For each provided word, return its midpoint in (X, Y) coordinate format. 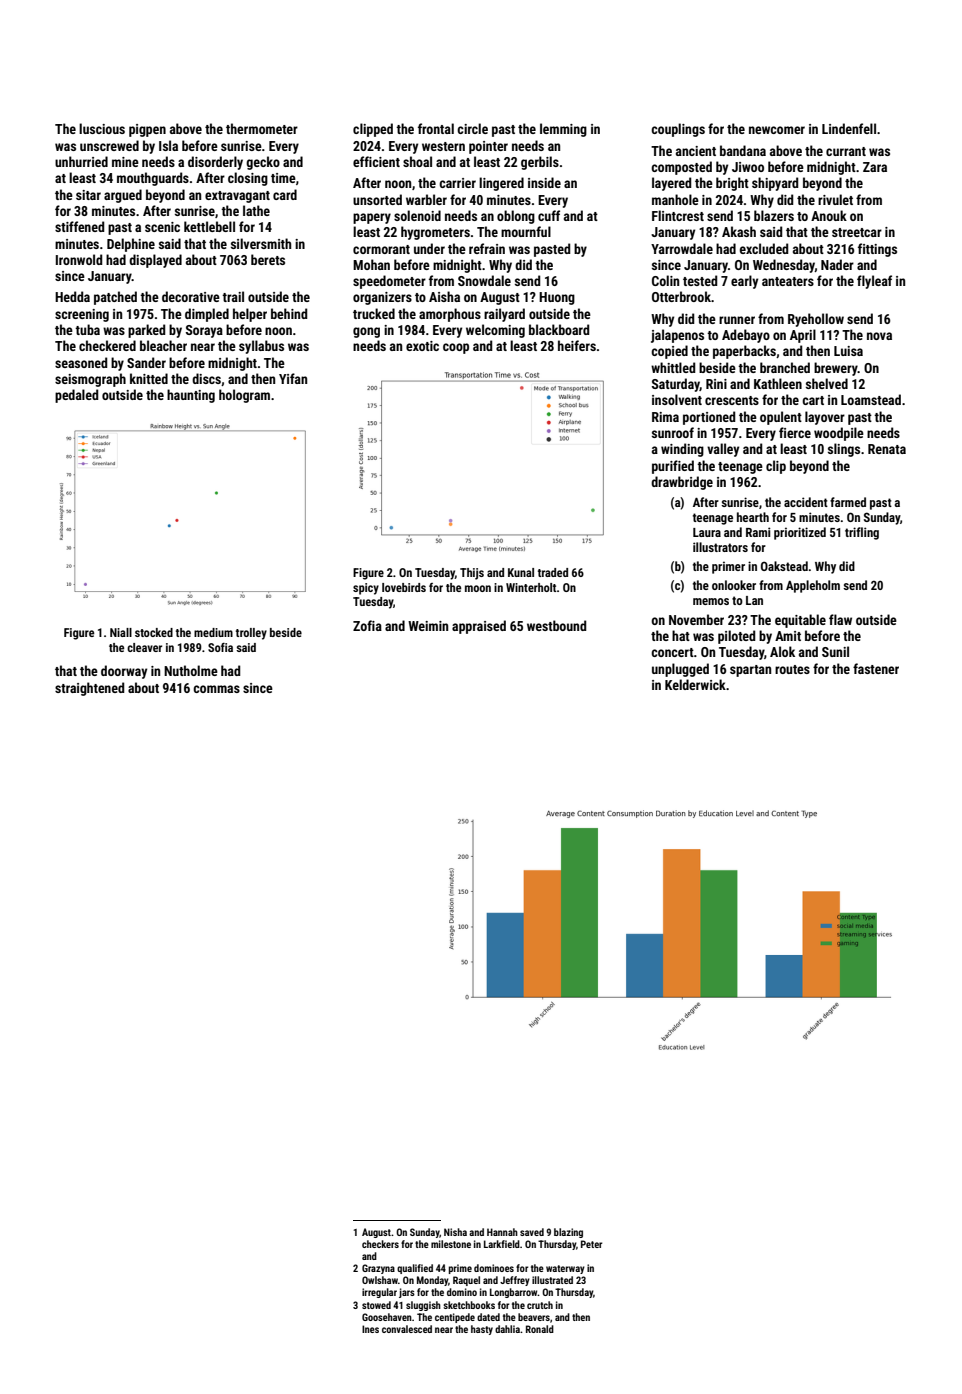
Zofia (367, 625)
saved (532, 1232)
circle (472, 128)
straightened (89, 689)
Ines (370, 1329)
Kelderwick (695, 684)
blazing (568, 1233)
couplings (678, 130)
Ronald (540, 1329)
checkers (380, 1244)
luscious (102, 128)
